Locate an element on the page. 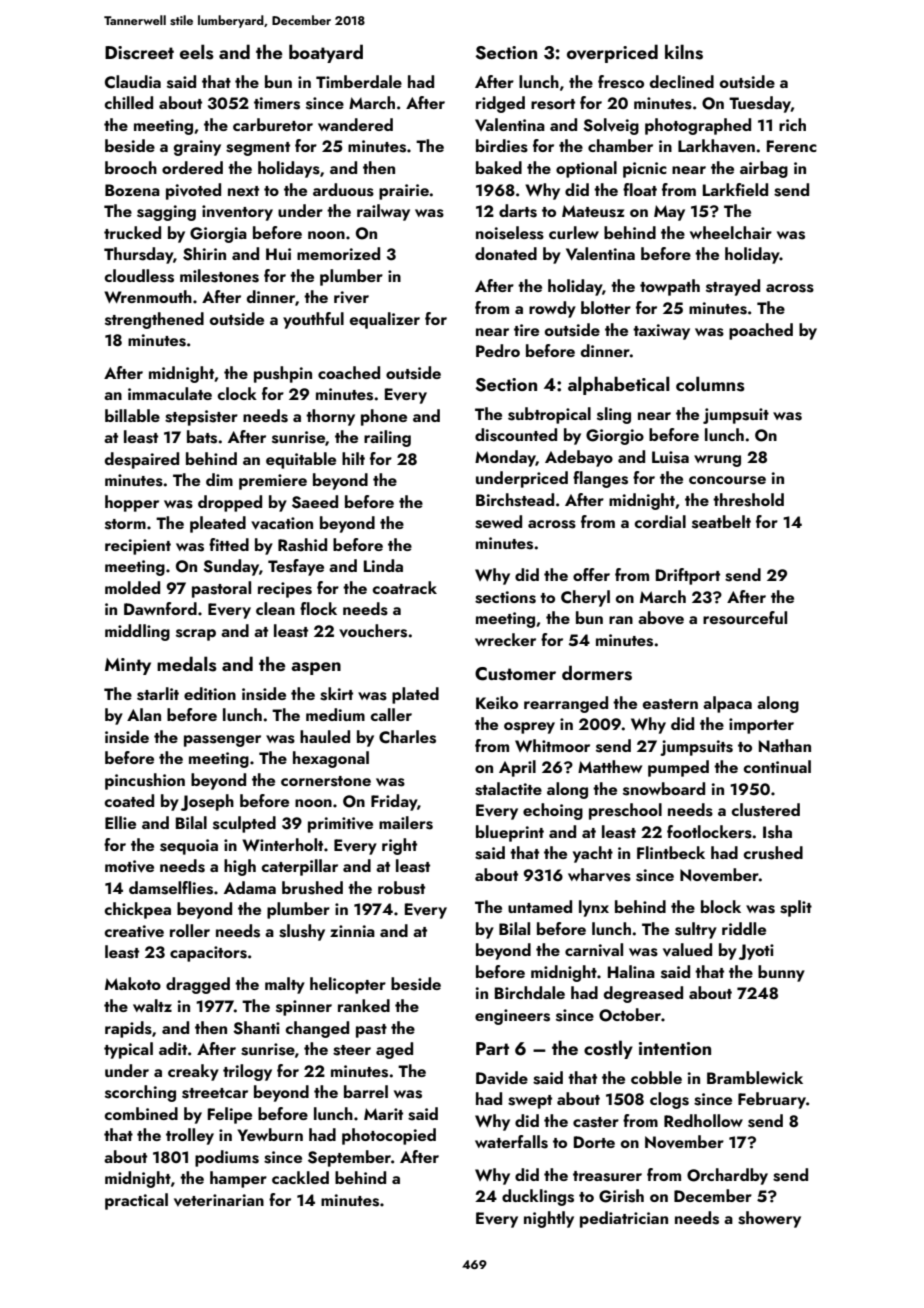 The height and width of the document is (1308, 924). inventory is located at coordinates (237, 213).
